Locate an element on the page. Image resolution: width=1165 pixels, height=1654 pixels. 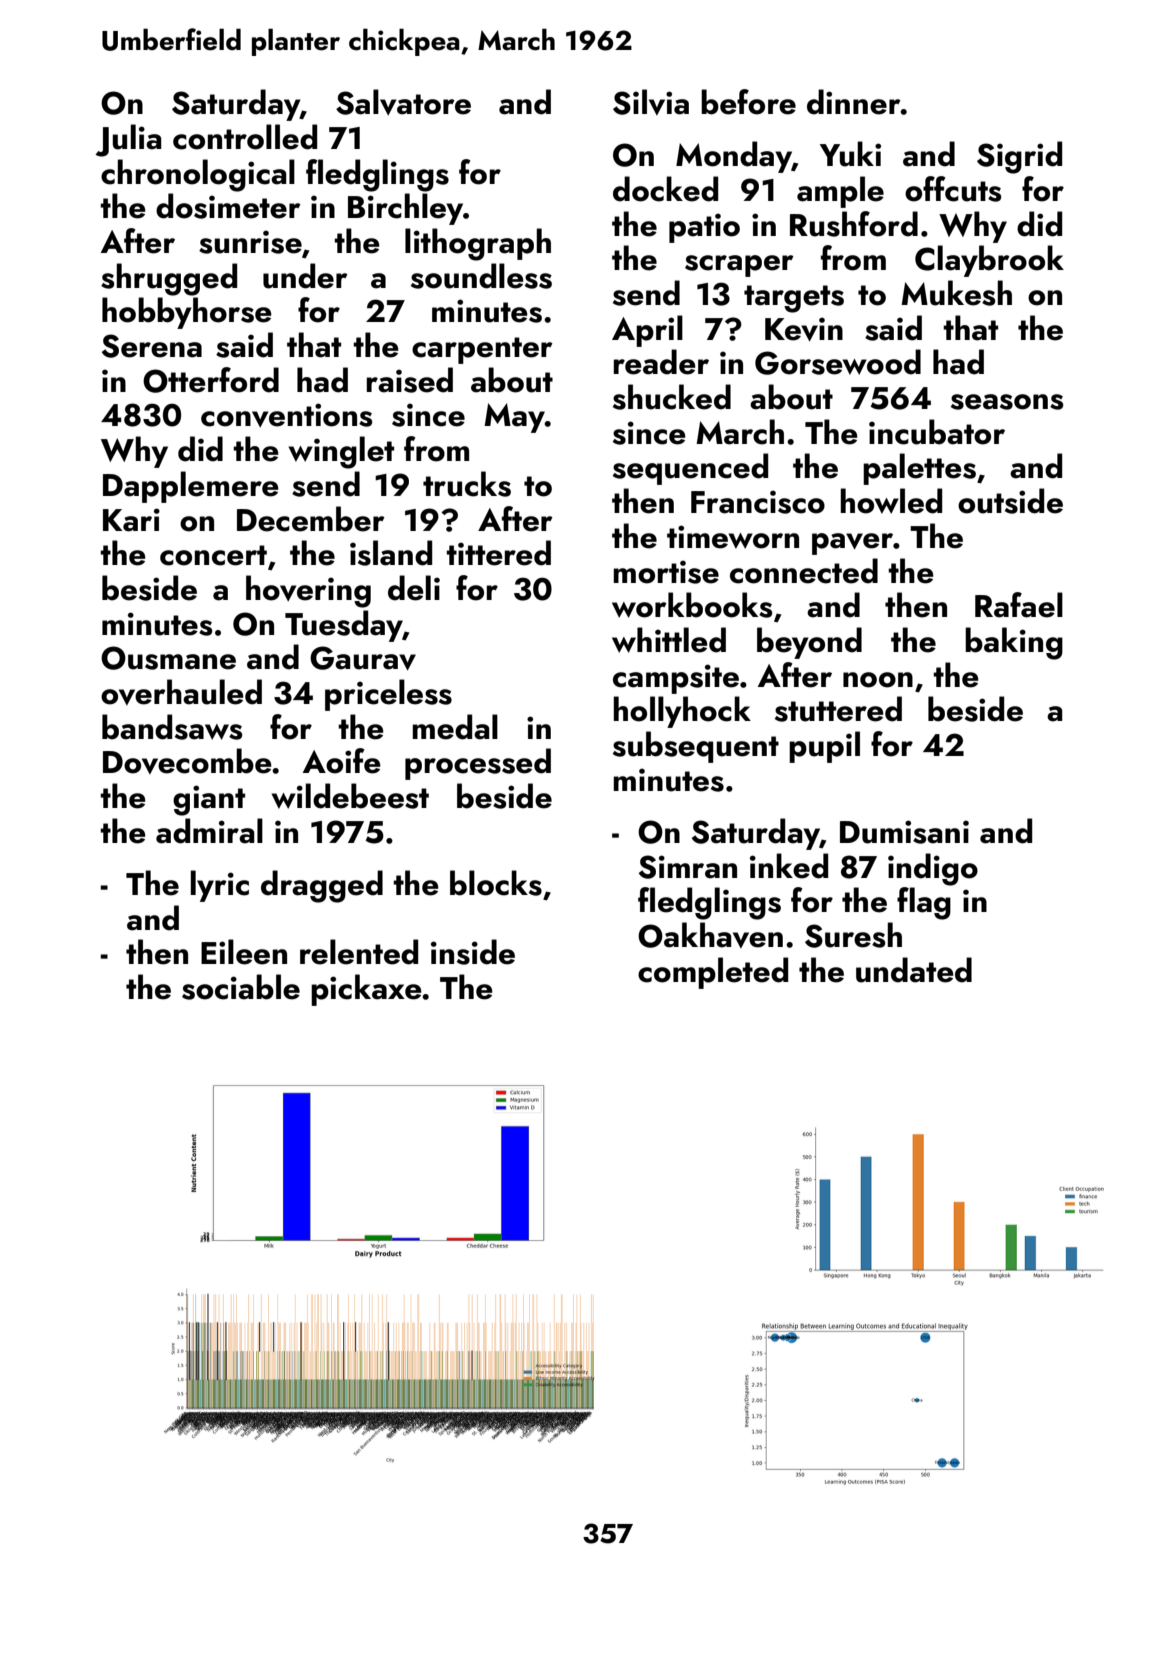
sociable is located at coordinates (241, 987).
